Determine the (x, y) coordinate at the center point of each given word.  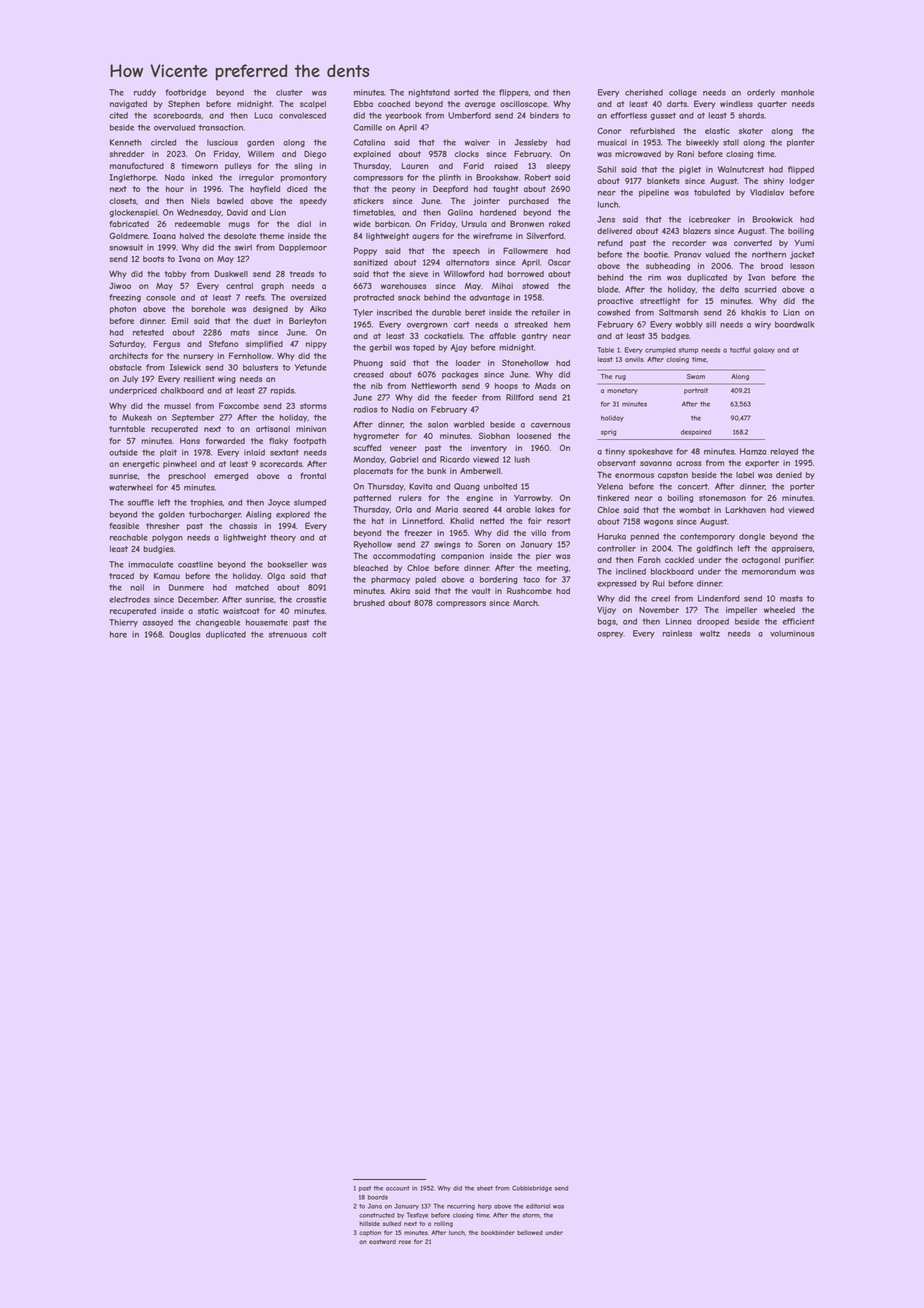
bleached (371, 568)
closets (122, 201)
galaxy (764, 350)
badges (675, 337)
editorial (538, 1206)
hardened (498, 212)
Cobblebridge (532, 1188)
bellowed (530, 1232)
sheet (485, 1188)
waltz (710, 633)
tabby (175, 275)
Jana (375, 1206)
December (198, 599)
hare (118, 634)
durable (446, 312)
